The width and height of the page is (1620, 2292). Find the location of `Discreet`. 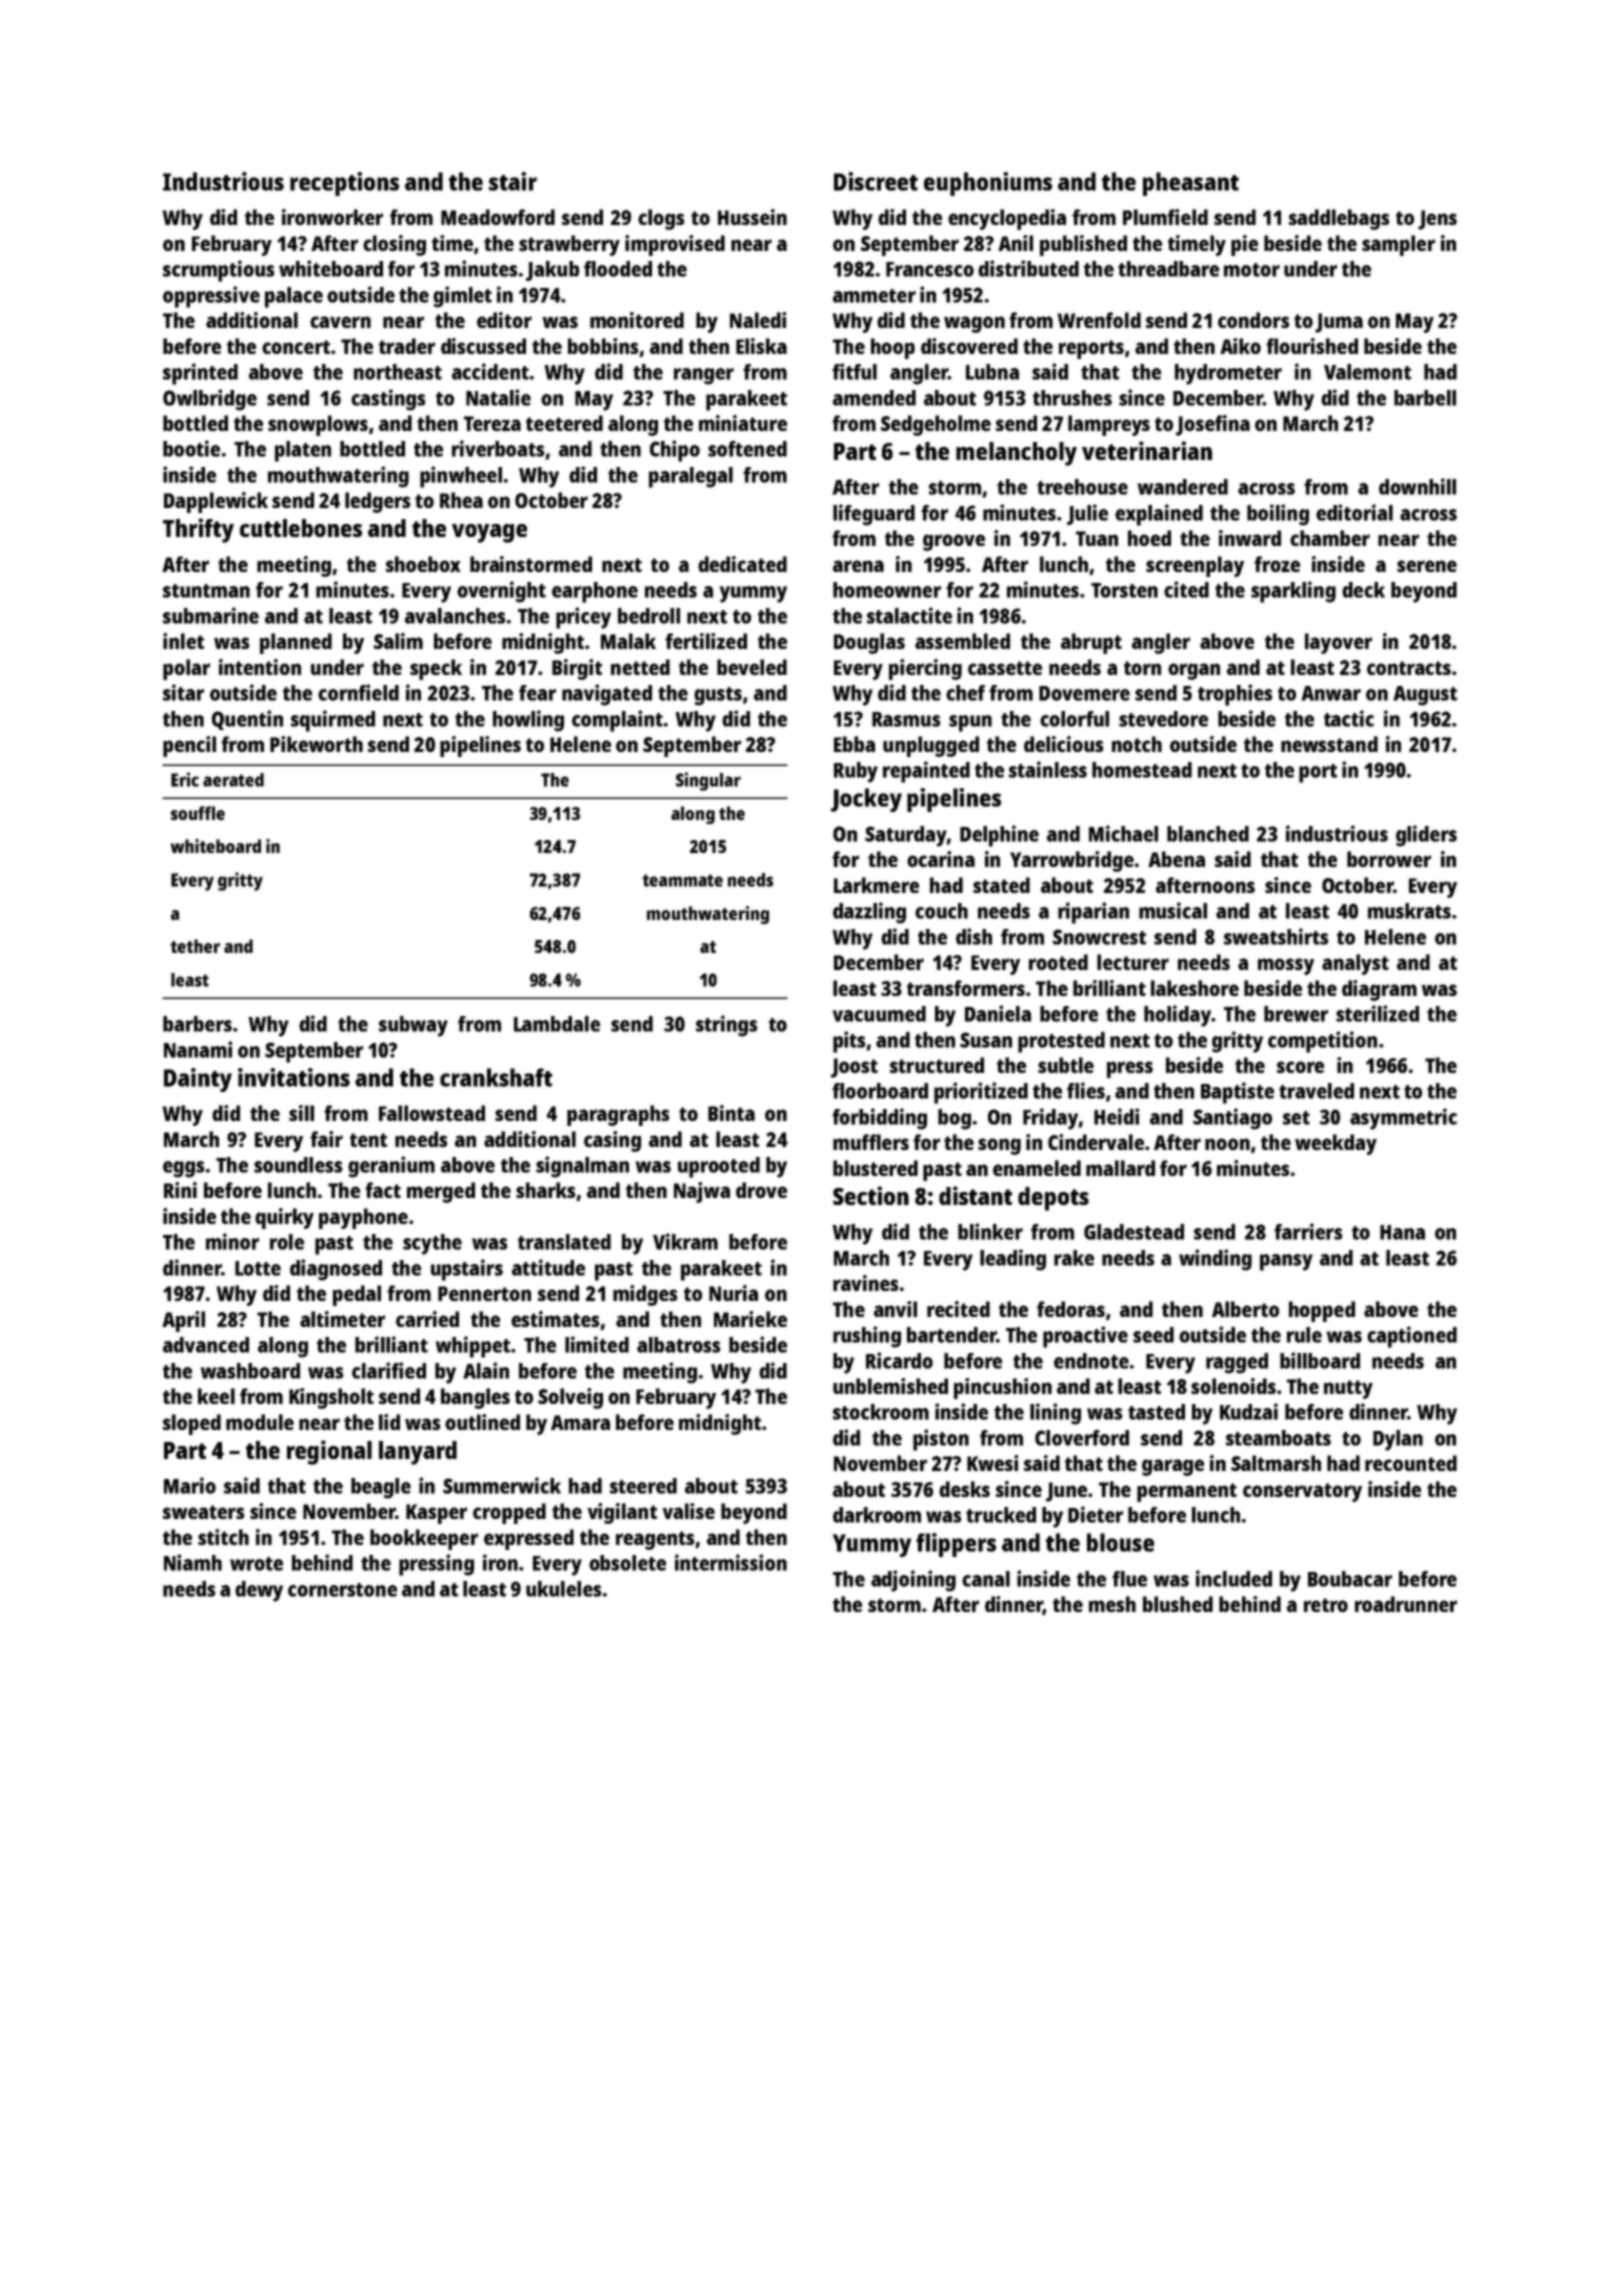

Discreet is located at coordinates (876, 181).
